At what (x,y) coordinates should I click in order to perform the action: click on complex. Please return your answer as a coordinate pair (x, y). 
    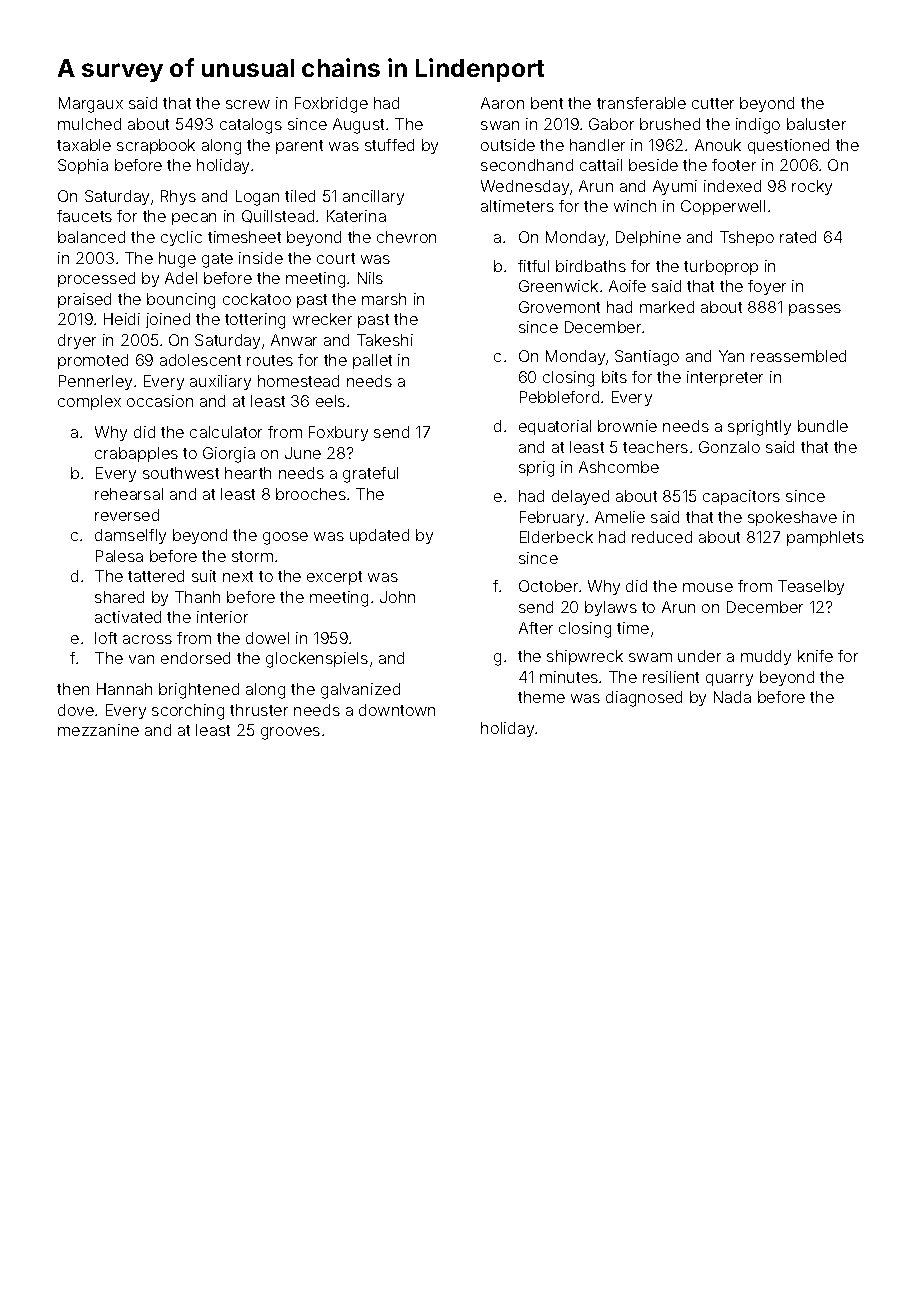
    Looking at the image, I should click on (89, 402).
